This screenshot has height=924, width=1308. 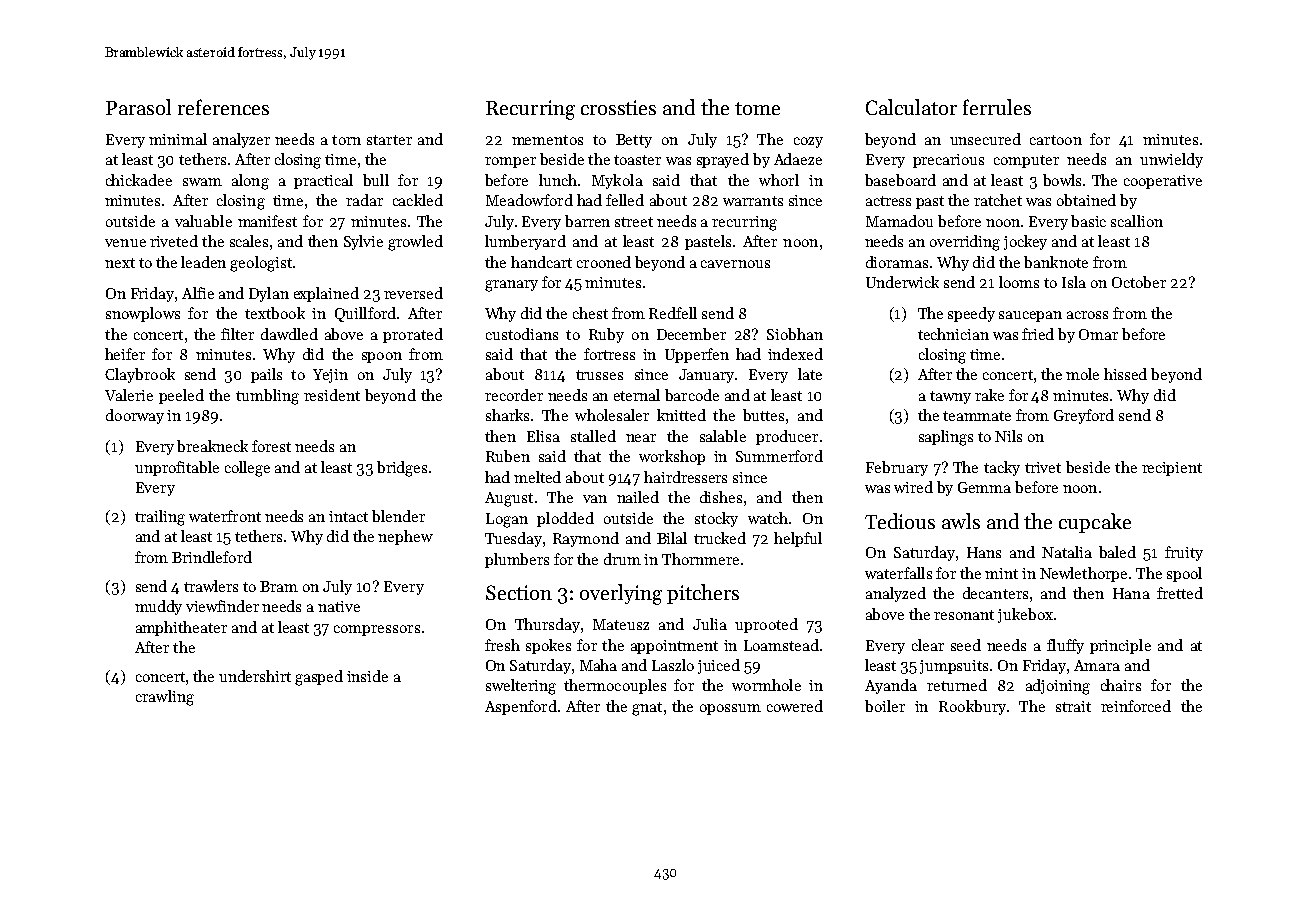 What do you see at coordinates (672, 538) in the screenshot?
I see `Bilal` at bounding box center [672, 538].
